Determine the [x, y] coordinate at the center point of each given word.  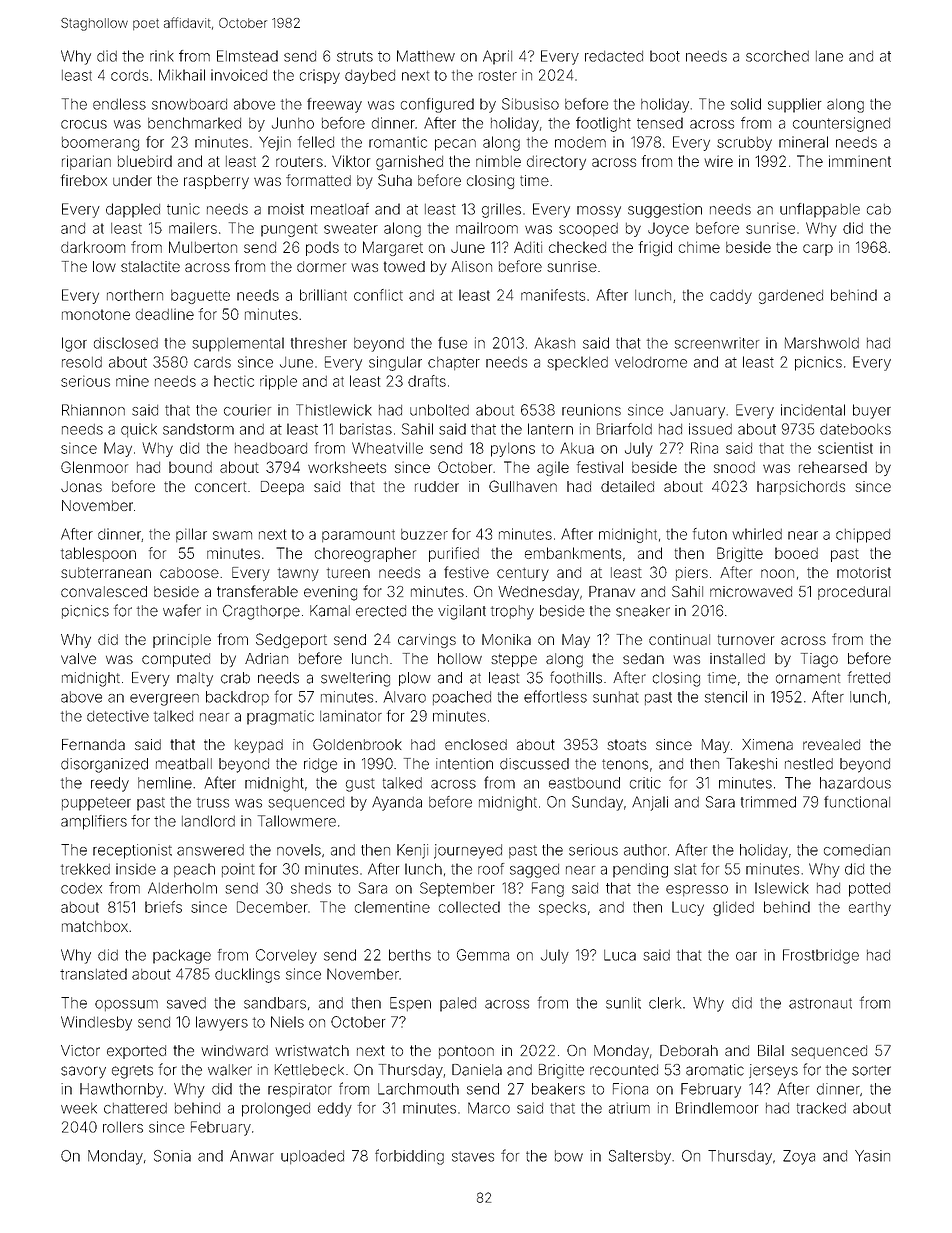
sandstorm [198, 429]
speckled [577, 363]
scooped [588, 229]
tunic [183, 209]
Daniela [477, 1070]
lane [829, 56]
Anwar [252, 1156]
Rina [704, 448]
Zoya [799, 1157]
